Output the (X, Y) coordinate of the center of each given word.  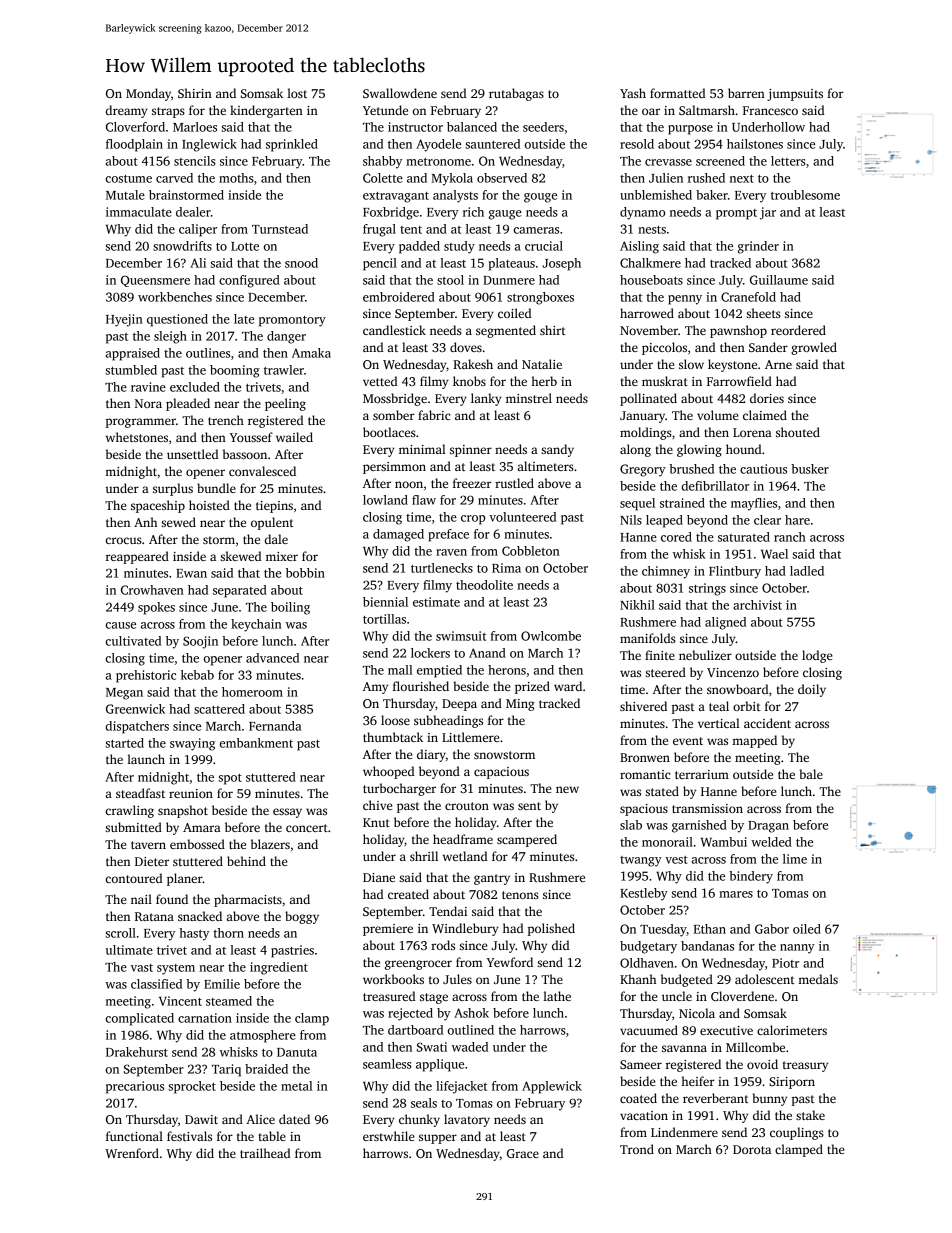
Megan (124, 694)
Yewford (510, 962)
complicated (140, 1019)
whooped (389, 772)
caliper (198, 230)
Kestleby (644, 894)
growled (814, 348)
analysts (455, 196)
